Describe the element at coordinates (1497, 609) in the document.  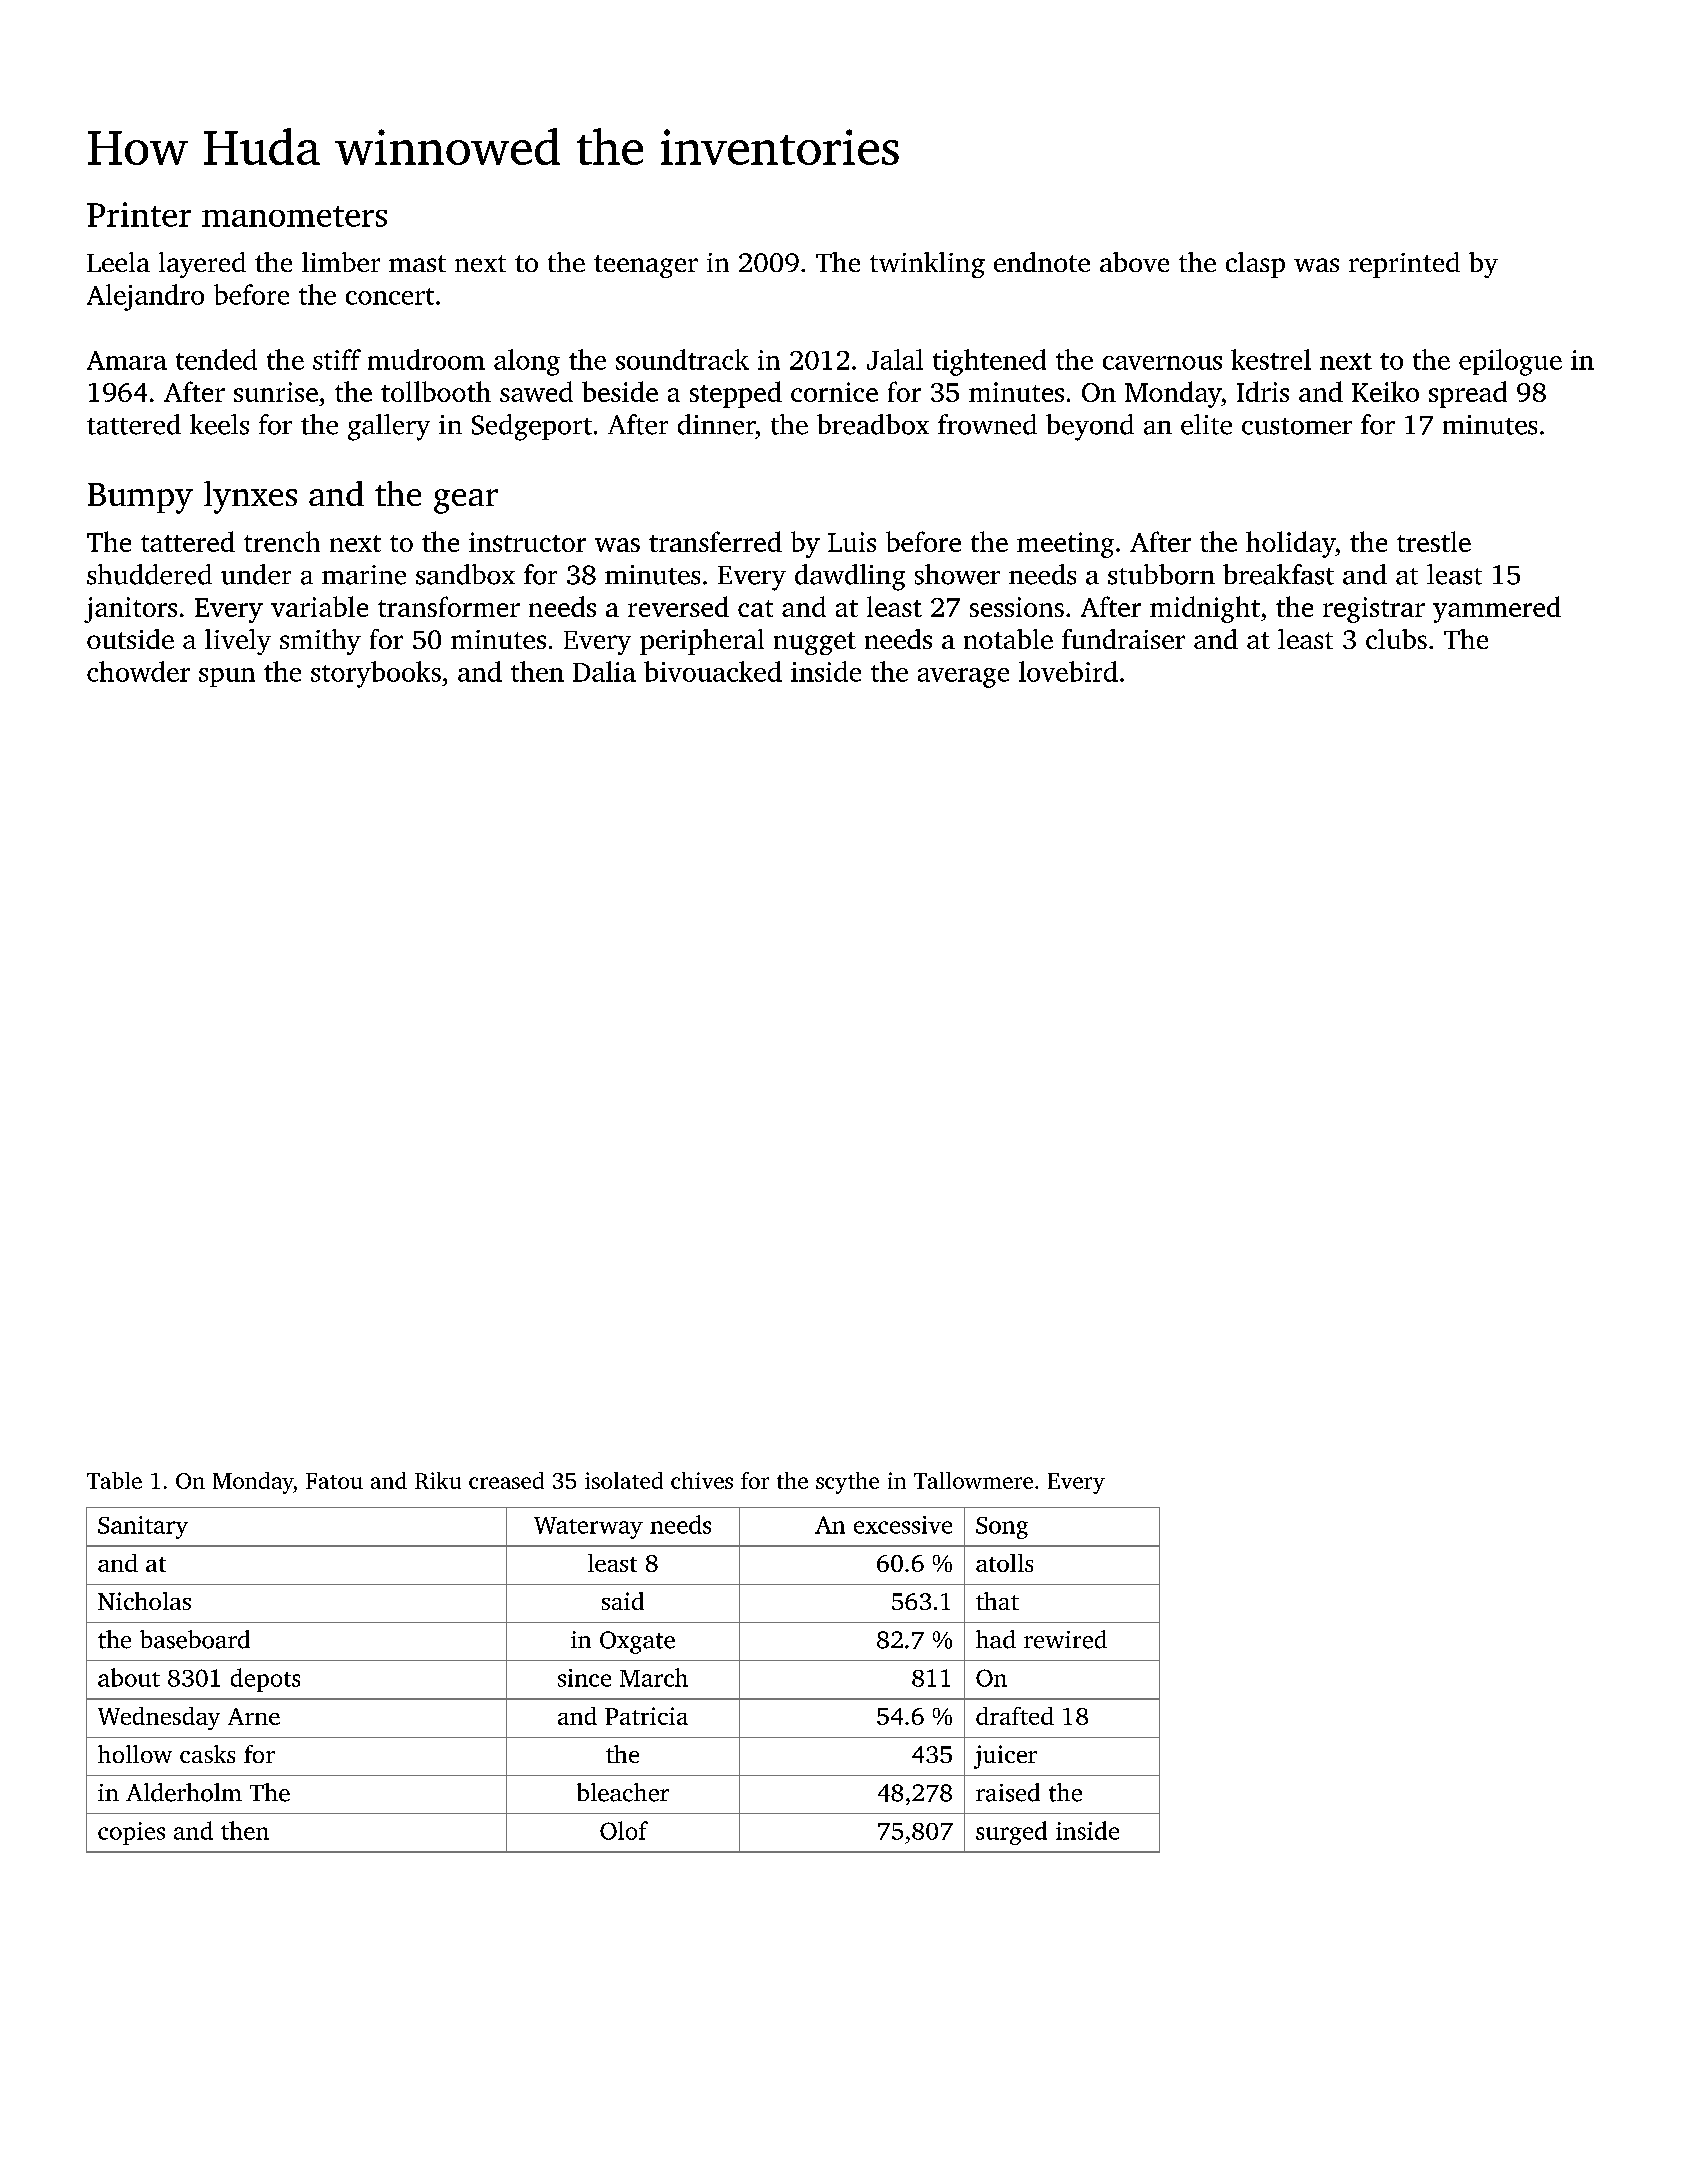
I see `yammered` at that location.
